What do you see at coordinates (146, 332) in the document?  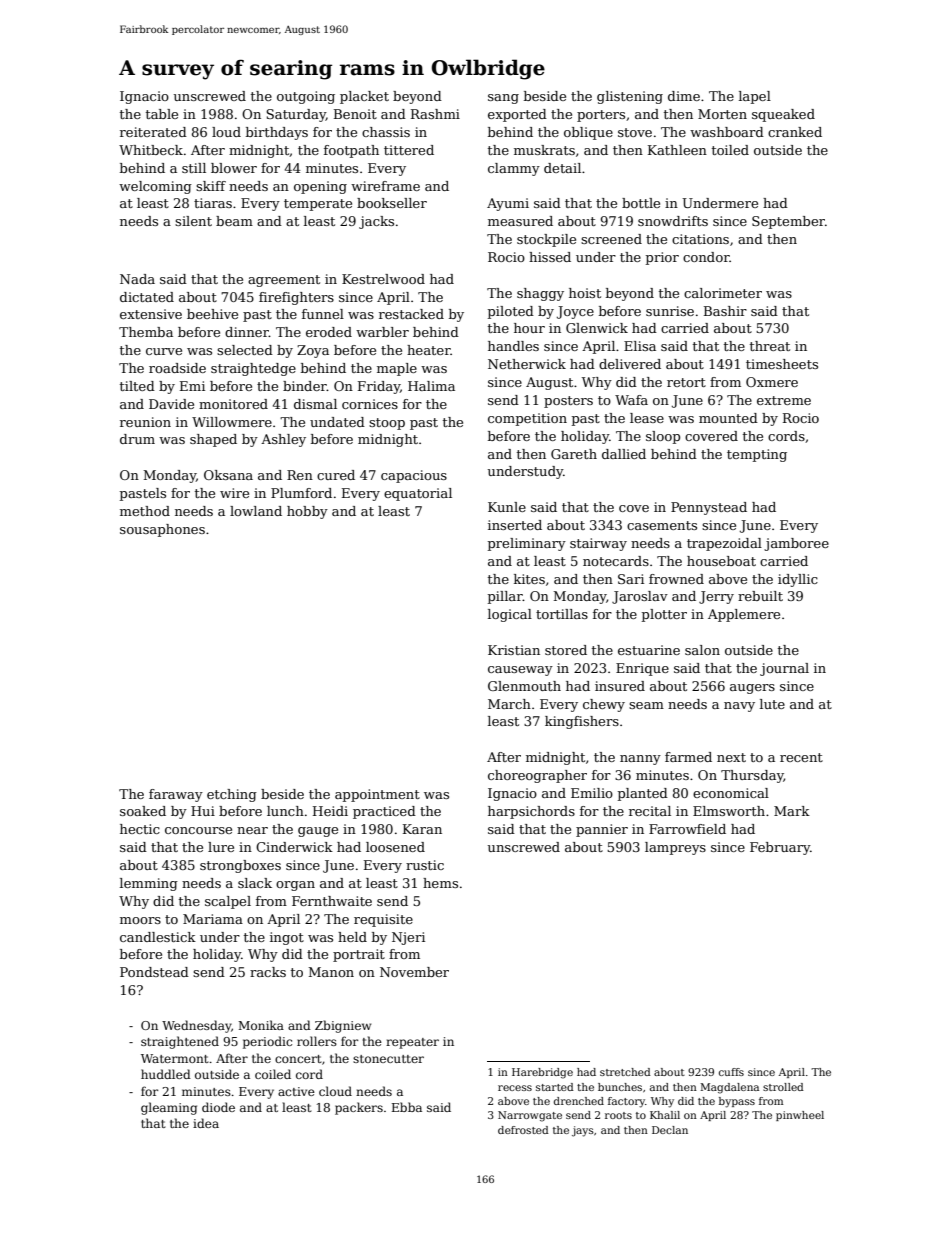 I see `Themba` at bounding box center [146, 332].
